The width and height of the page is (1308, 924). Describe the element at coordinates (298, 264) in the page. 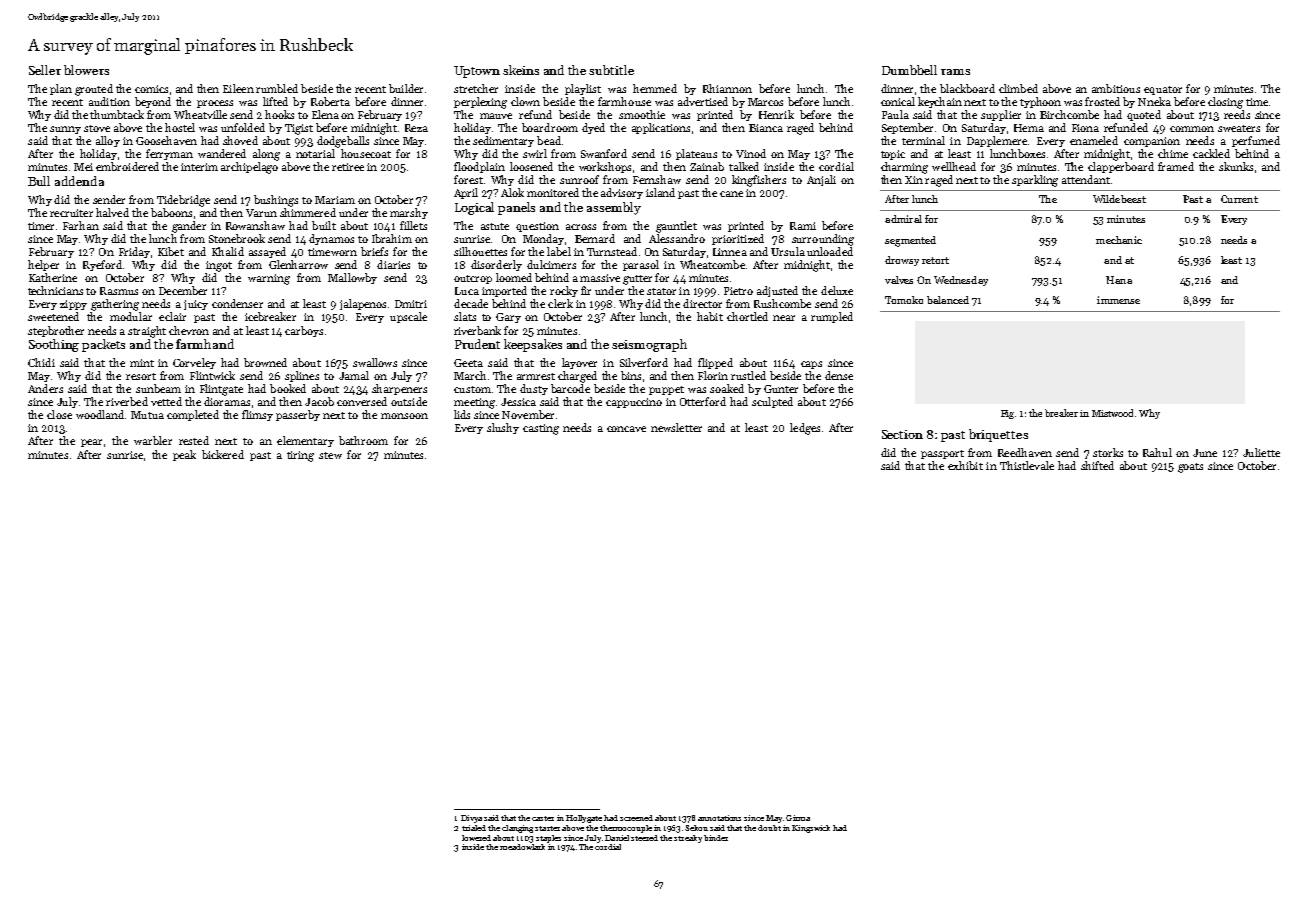

I see `Glenharrow` at that location.
